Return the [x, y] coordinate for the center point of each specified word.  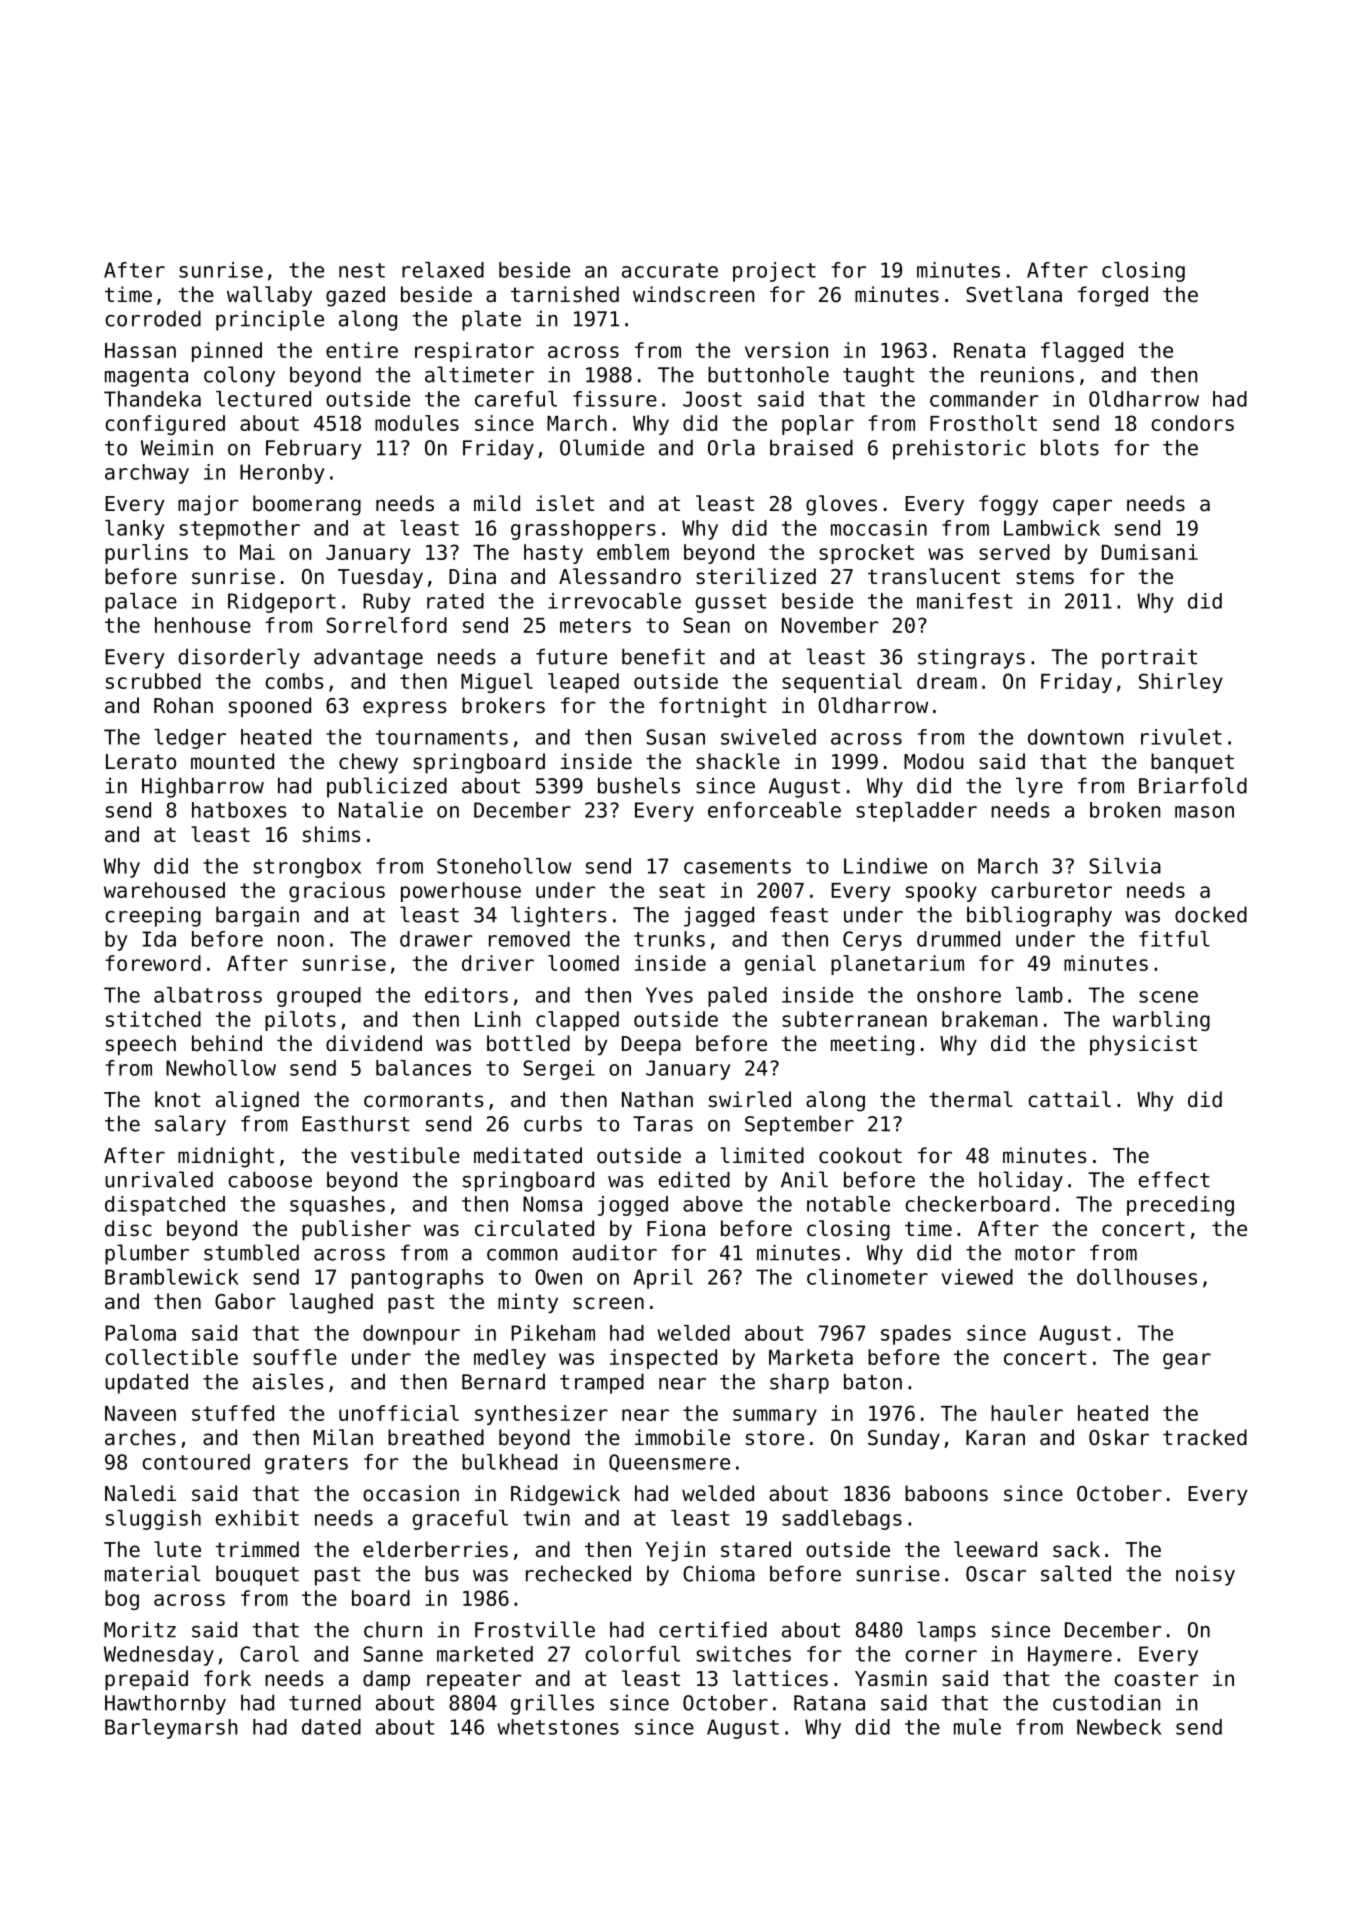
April [663, 1279]
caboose [270, 1179]
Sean [706, 625]
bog [122, 1600]
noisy [1205, 1575]
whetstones [558, 1727]
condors [1192, 423]
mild [497, 503]
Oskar [1119, 1437]
